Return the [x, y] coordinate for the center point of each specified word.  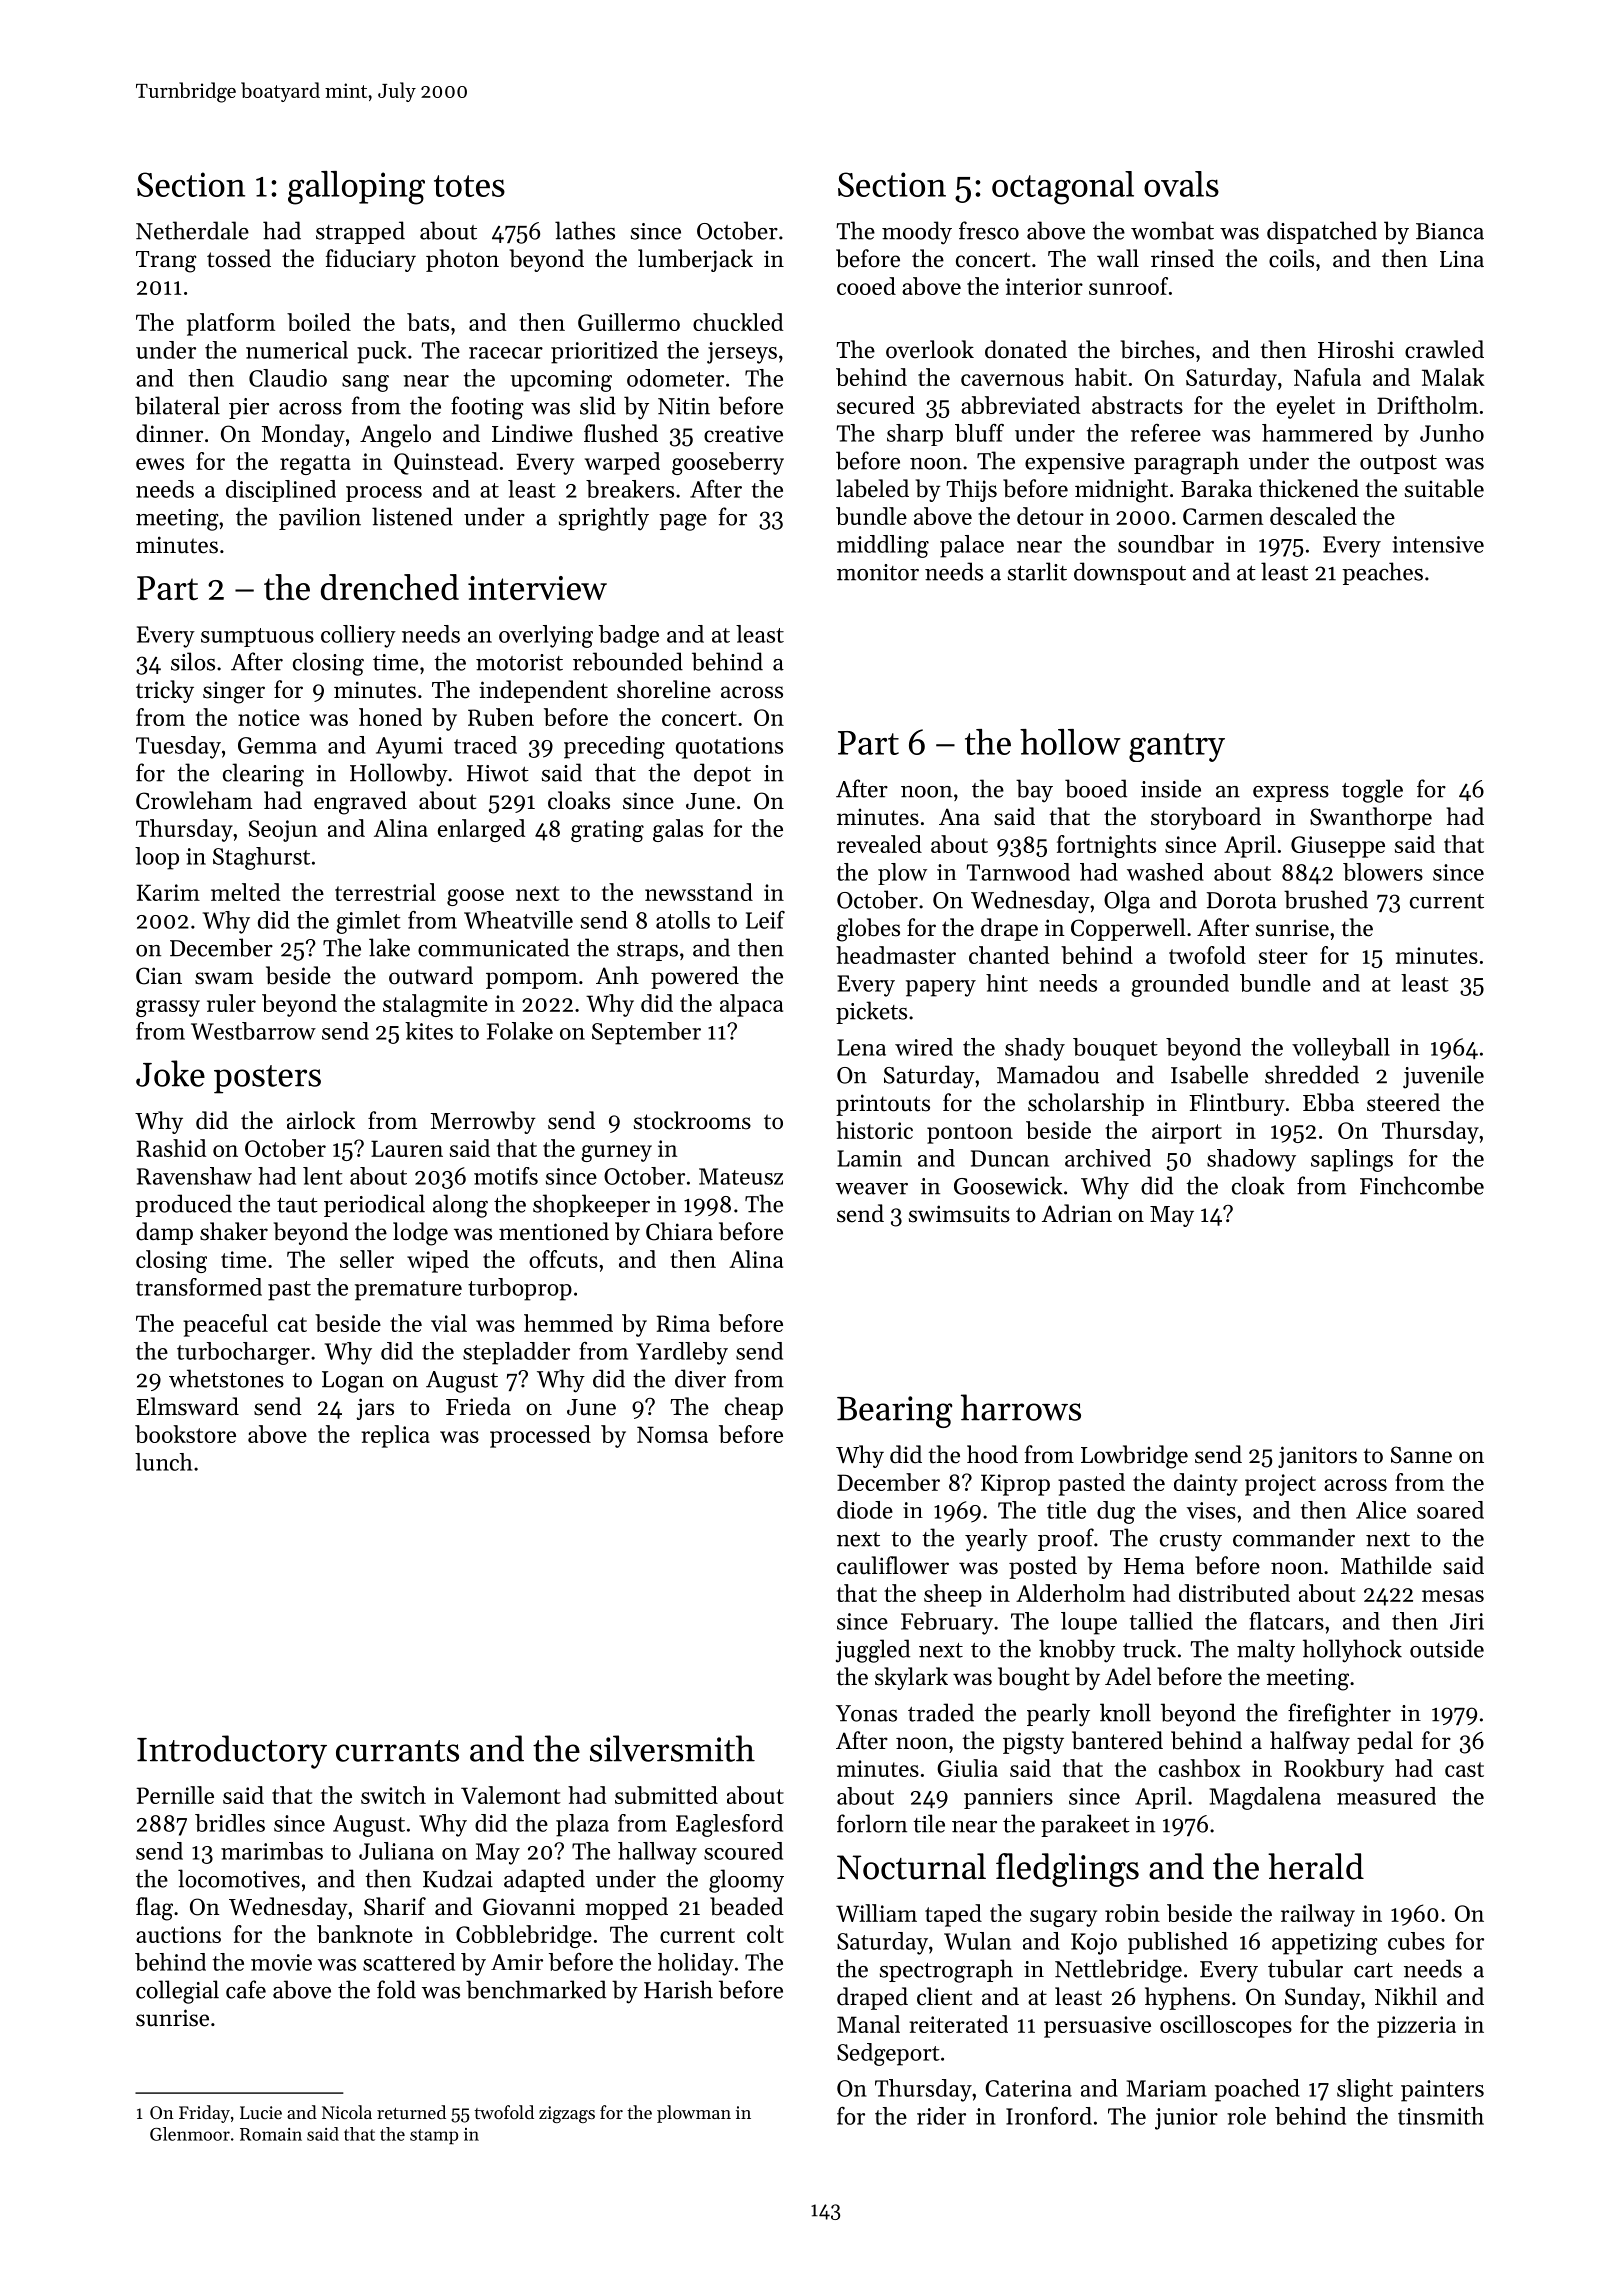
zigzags [567, 2114]
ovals [1181, 184]
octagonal [1063, 188]
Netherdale [192, 230]
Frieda [478, 1406]
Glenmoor [190, 2134]
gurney [616, 1153]
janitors [1317, 1457]
